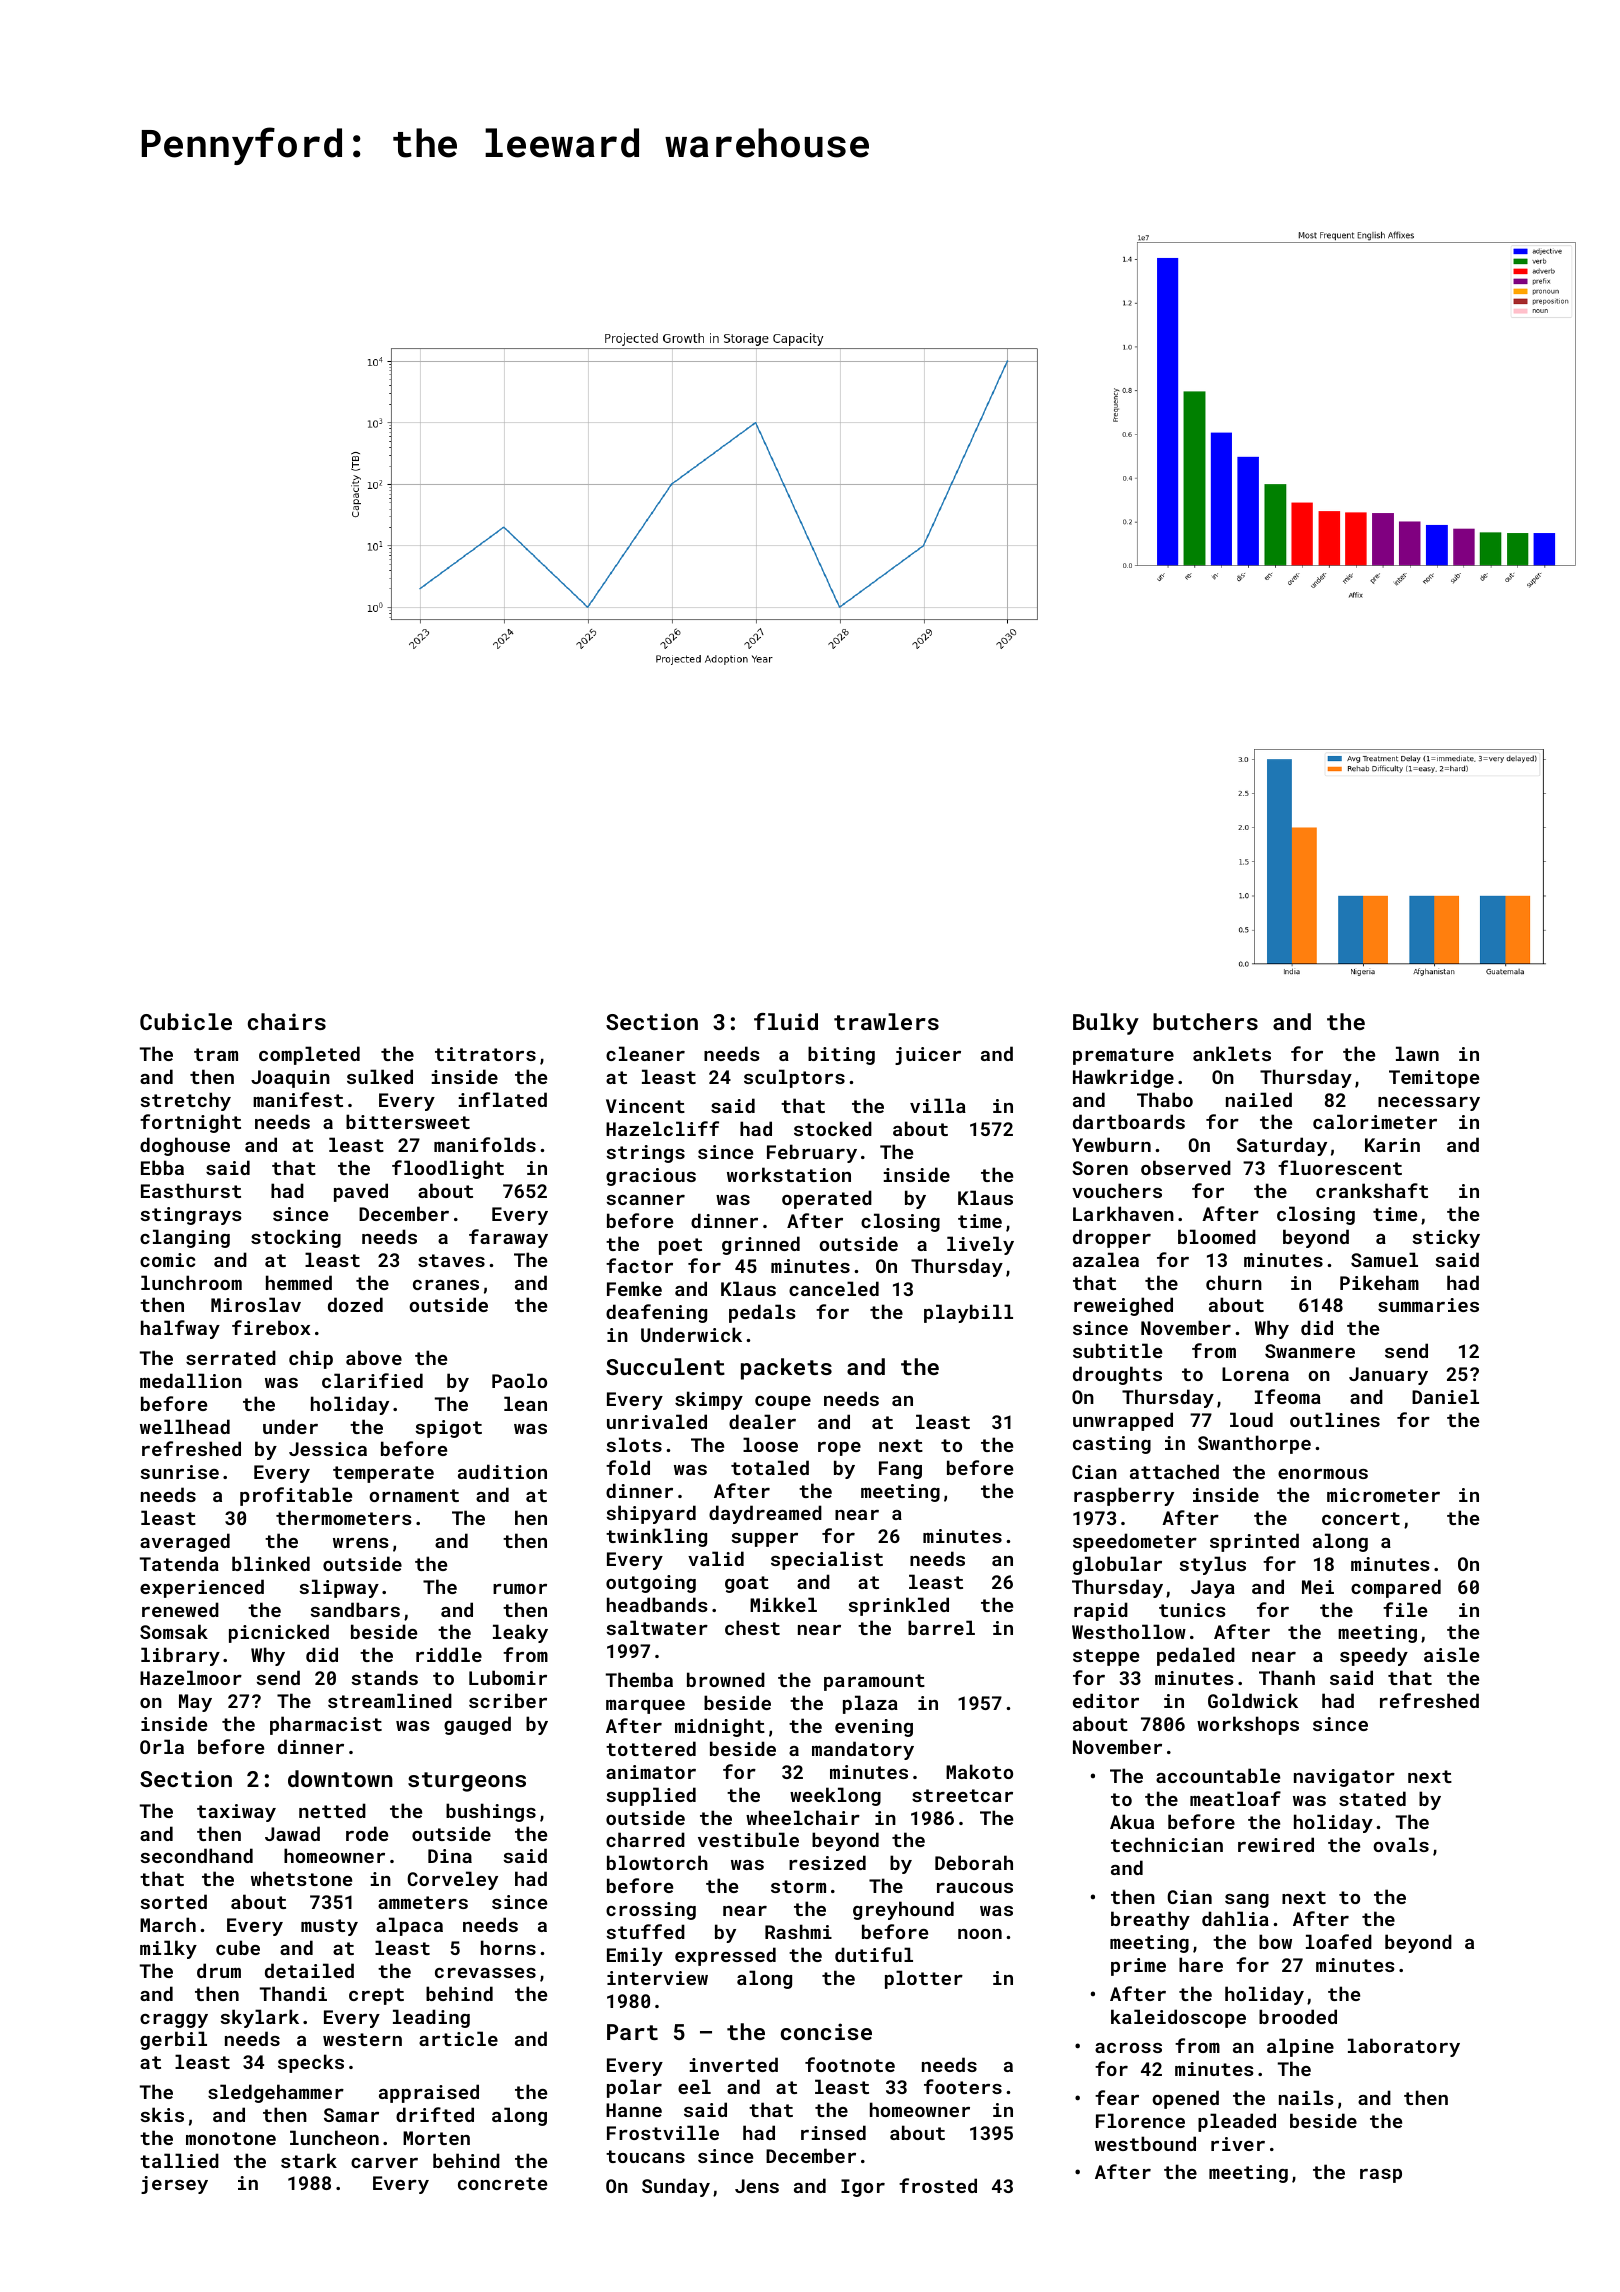 The image size is (1620, 2292). I want to click on stocked, so click(833, 1128).
